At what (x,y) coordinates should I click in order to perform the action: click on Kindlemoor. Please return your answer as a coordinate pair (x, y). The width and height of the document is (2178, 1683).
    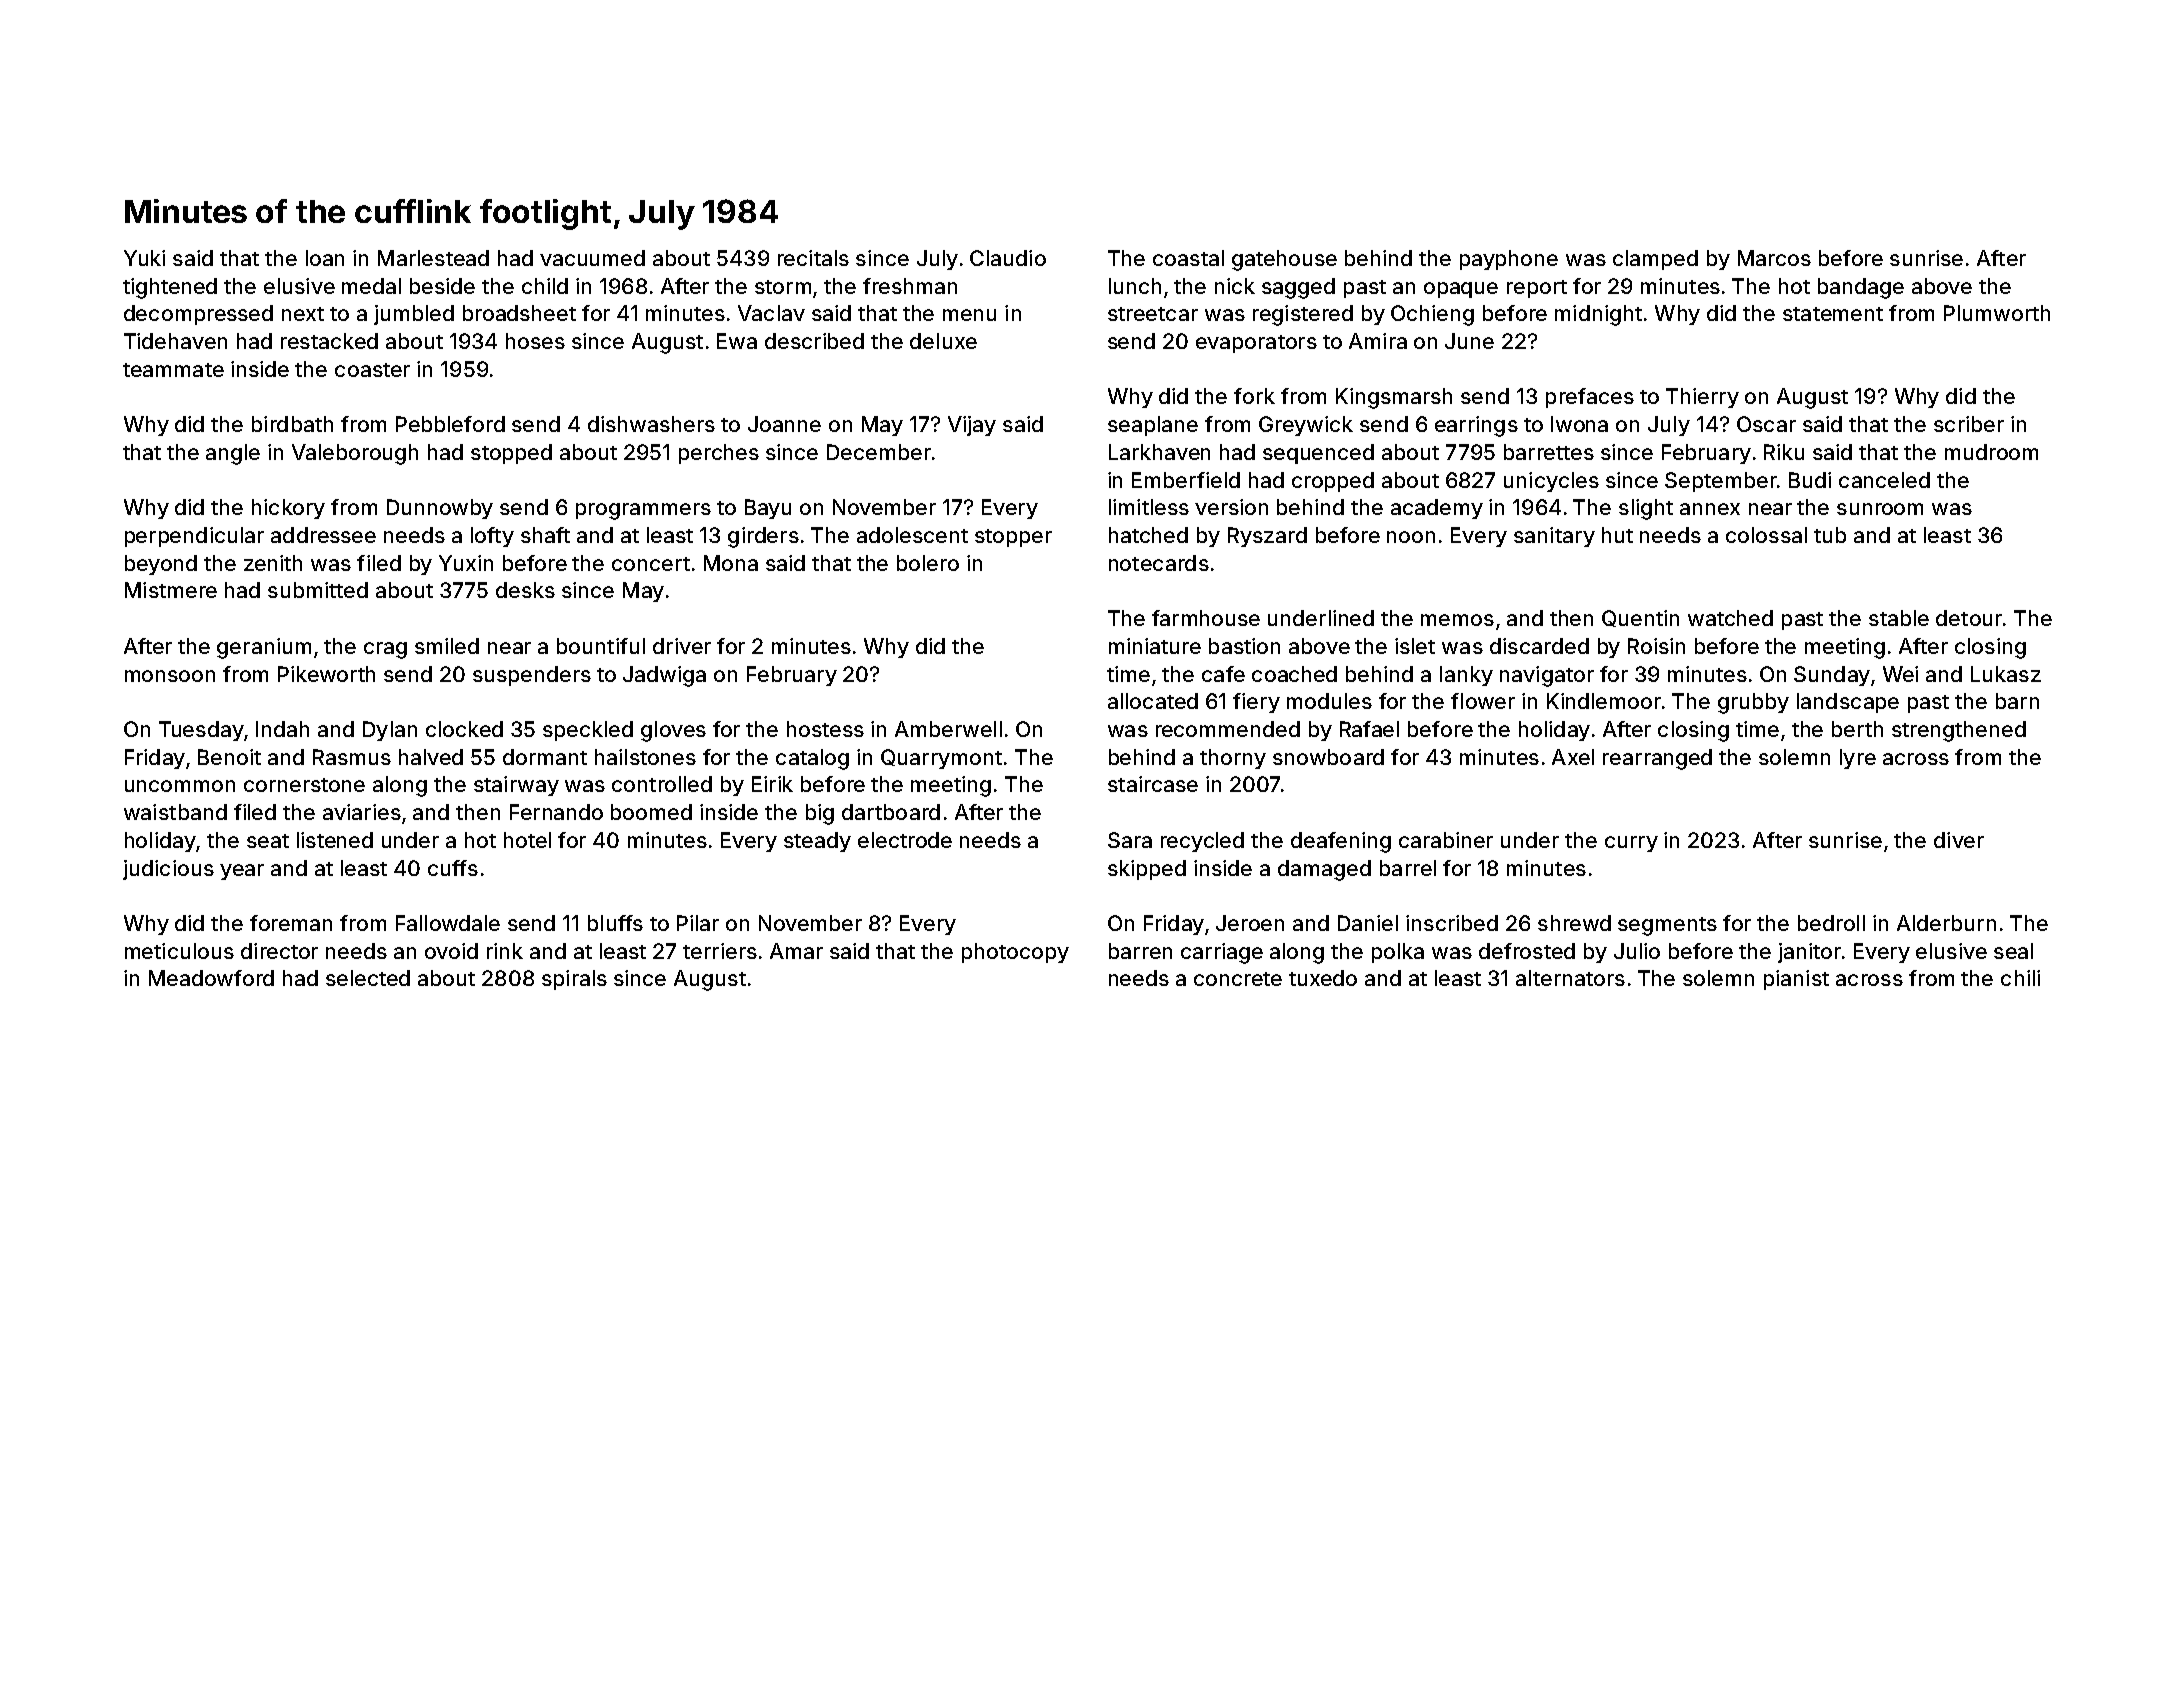
    Looking at the image, I should click on (1604, 701).
